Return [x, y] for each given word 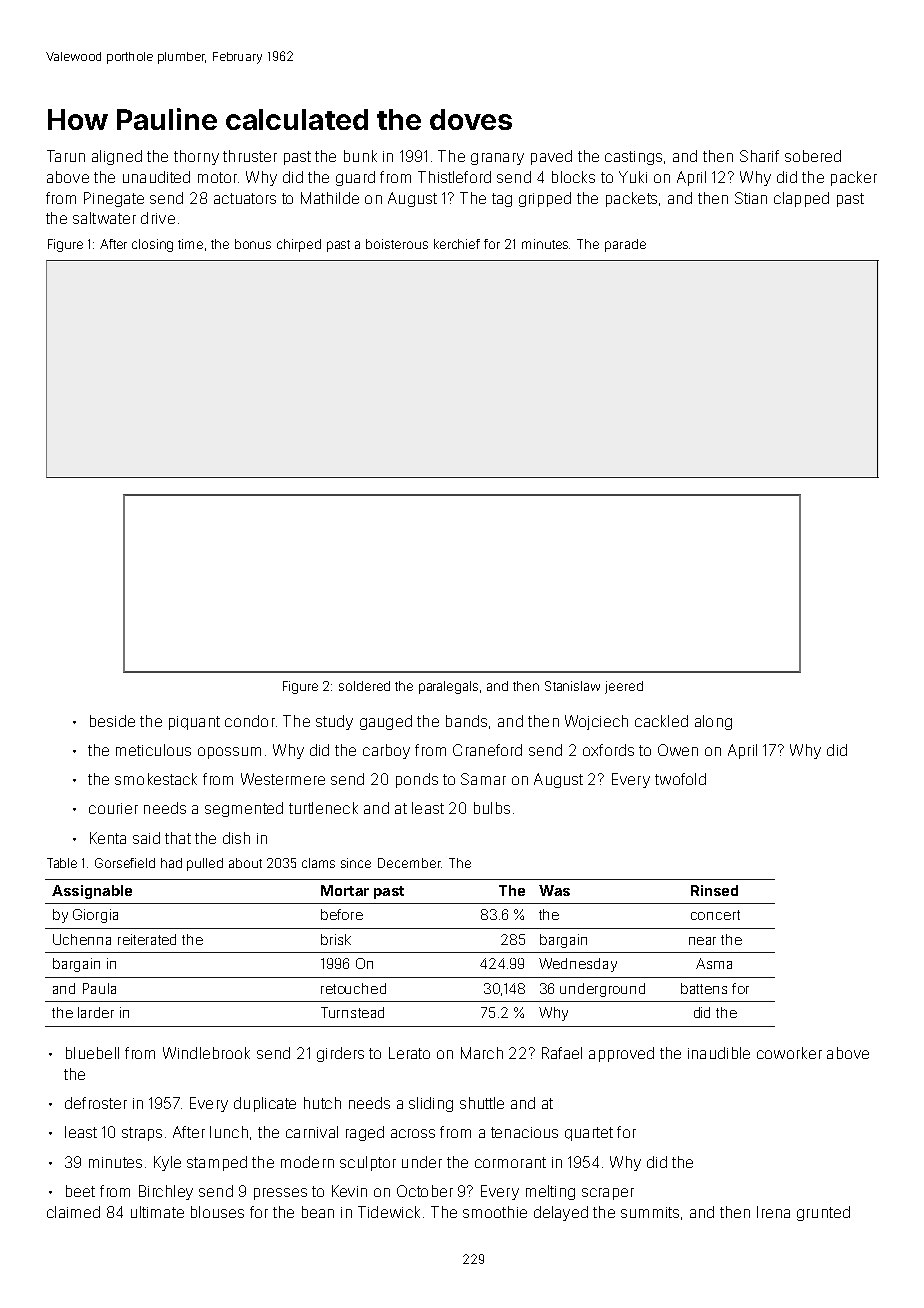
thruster [250, 156]
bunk [360, 156]
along [713, 722]
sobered [813, 156]
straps [142, 1134]
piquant [194, 723]
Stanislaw [572, 686]
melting [550, 1192]
